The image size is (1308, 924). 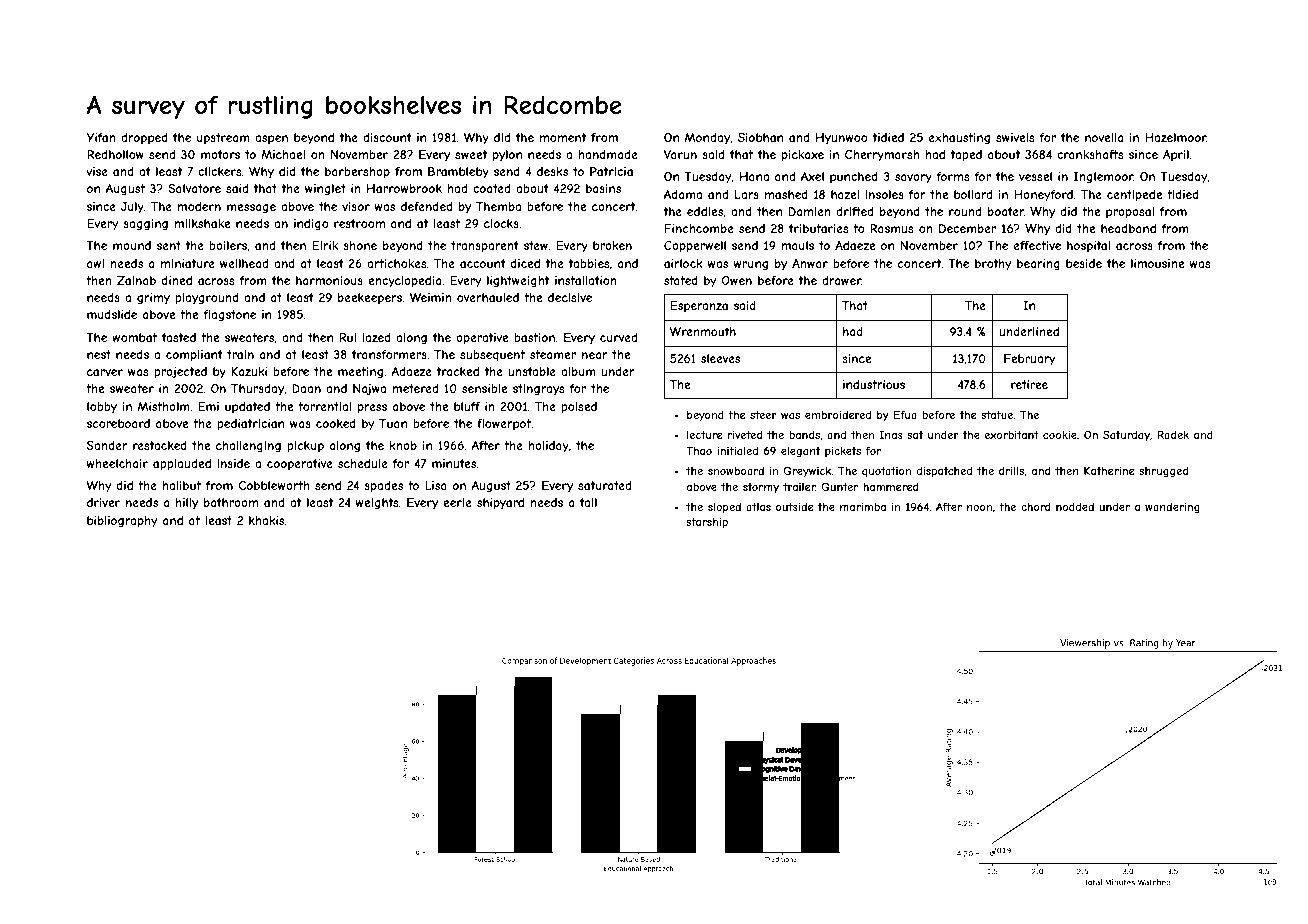 What do you see at coordinates (799, 487) in the image?
I see `trailer` at bounding box center [799, 487].
